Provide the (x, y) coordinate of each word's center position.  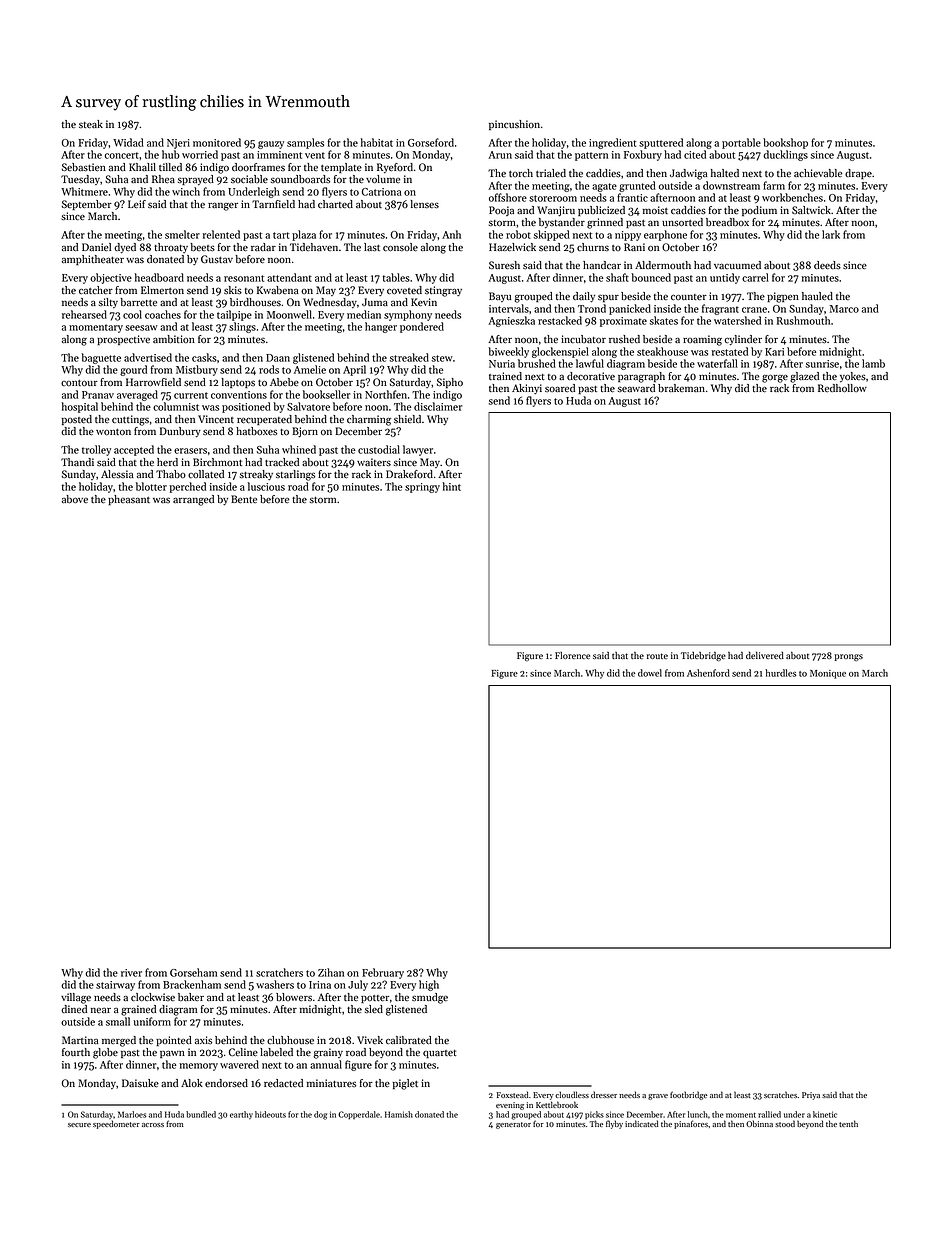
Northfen (386, 394)
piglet (405, 1084)
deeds (827, 265)
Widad (128, 142)
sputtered (661, 143)
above (75, 499)
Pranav (98, 395)
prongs (848, 658)
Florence (572, 655)
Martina (80, 1040)
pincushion (514, 125)
